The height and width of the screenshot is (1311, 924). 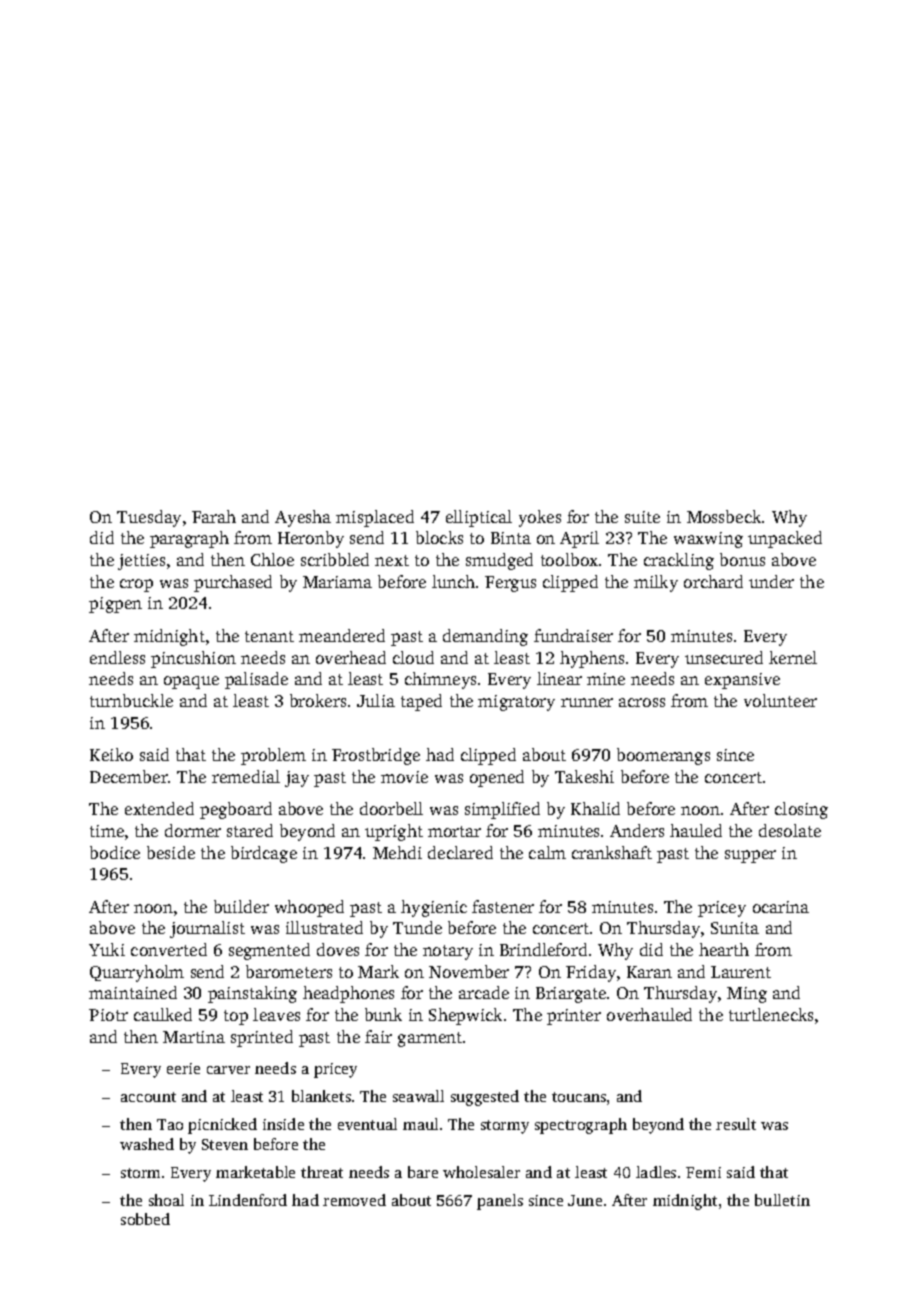 What do you see at coordinates (713, 581) in the screenshot?
I see `orchard` at bounding box center [713, 581].
